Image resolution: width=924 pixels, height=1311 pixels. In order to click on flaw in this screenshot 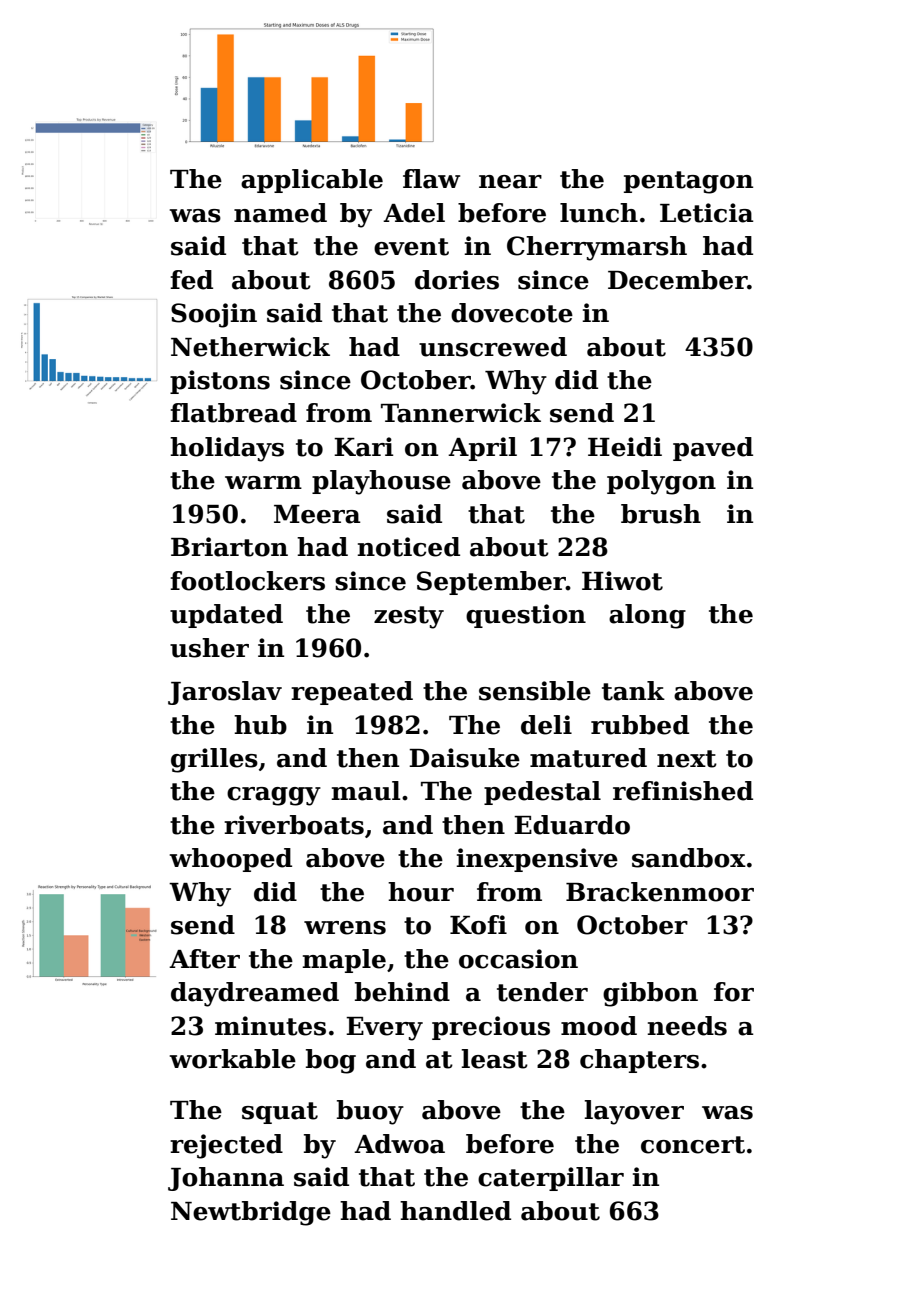, I will do `click(431, 179)`.
